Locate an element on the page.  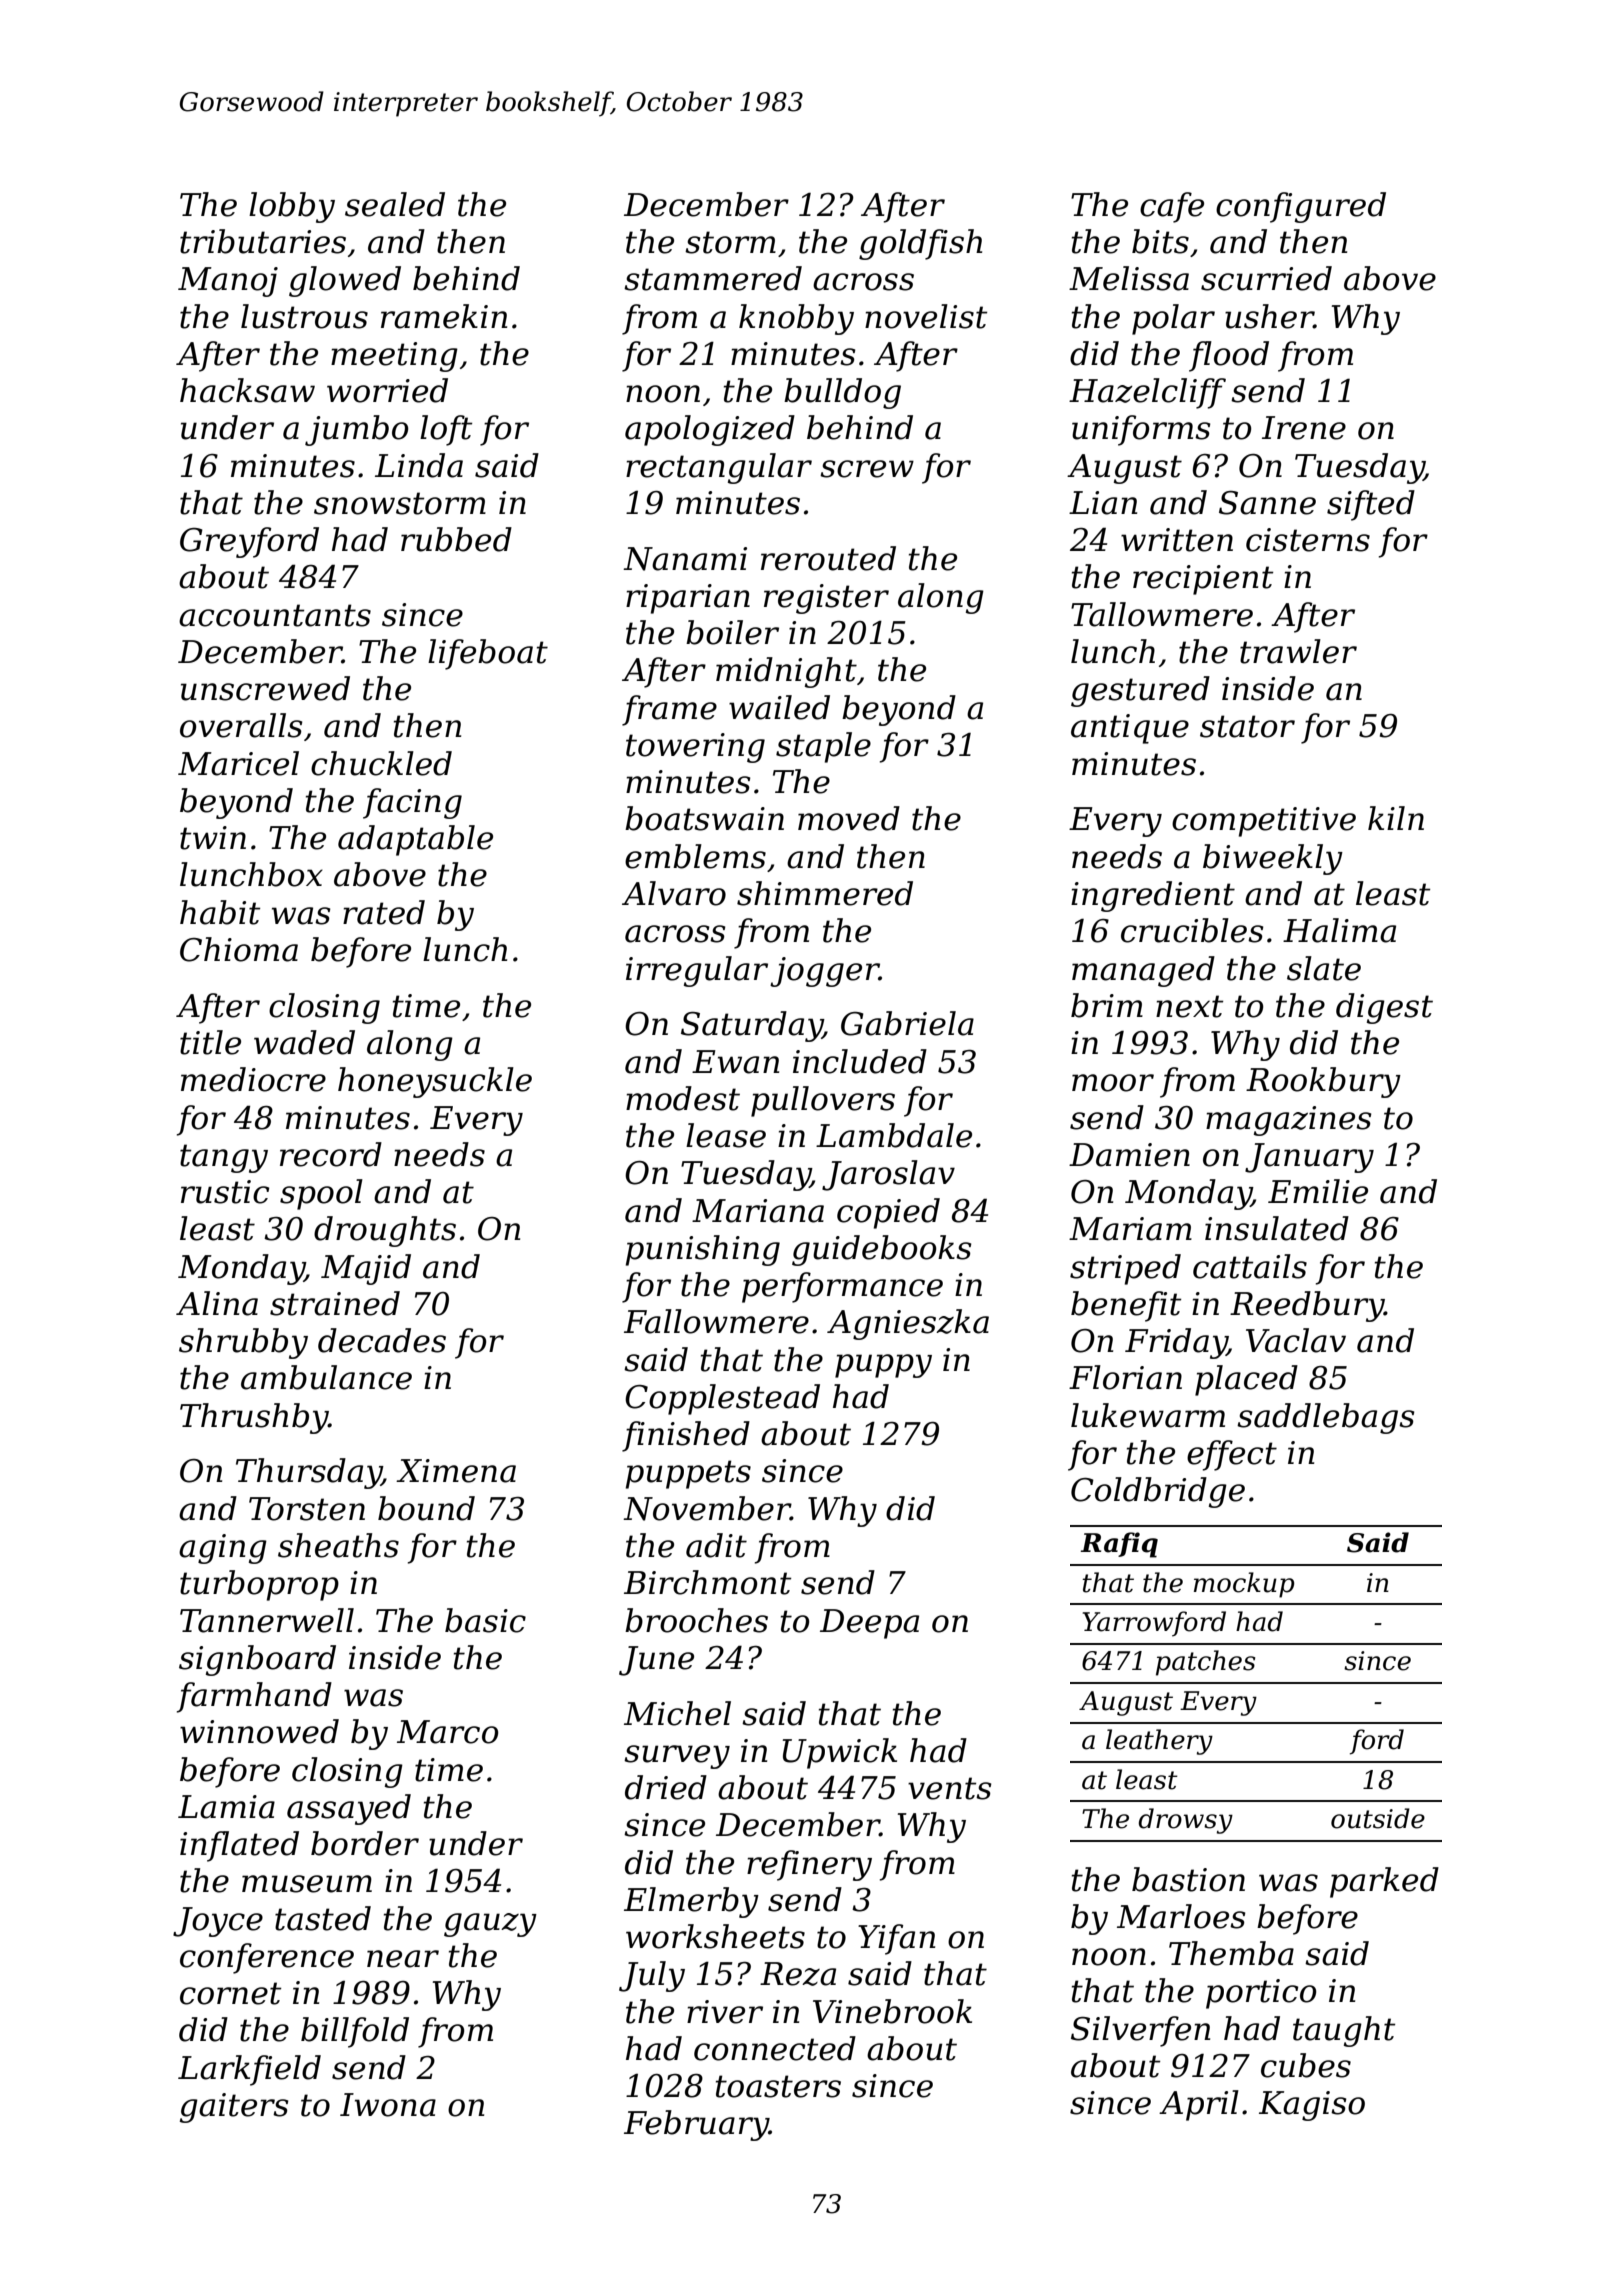
Birchmont is located at coordinates (707, 1582).
